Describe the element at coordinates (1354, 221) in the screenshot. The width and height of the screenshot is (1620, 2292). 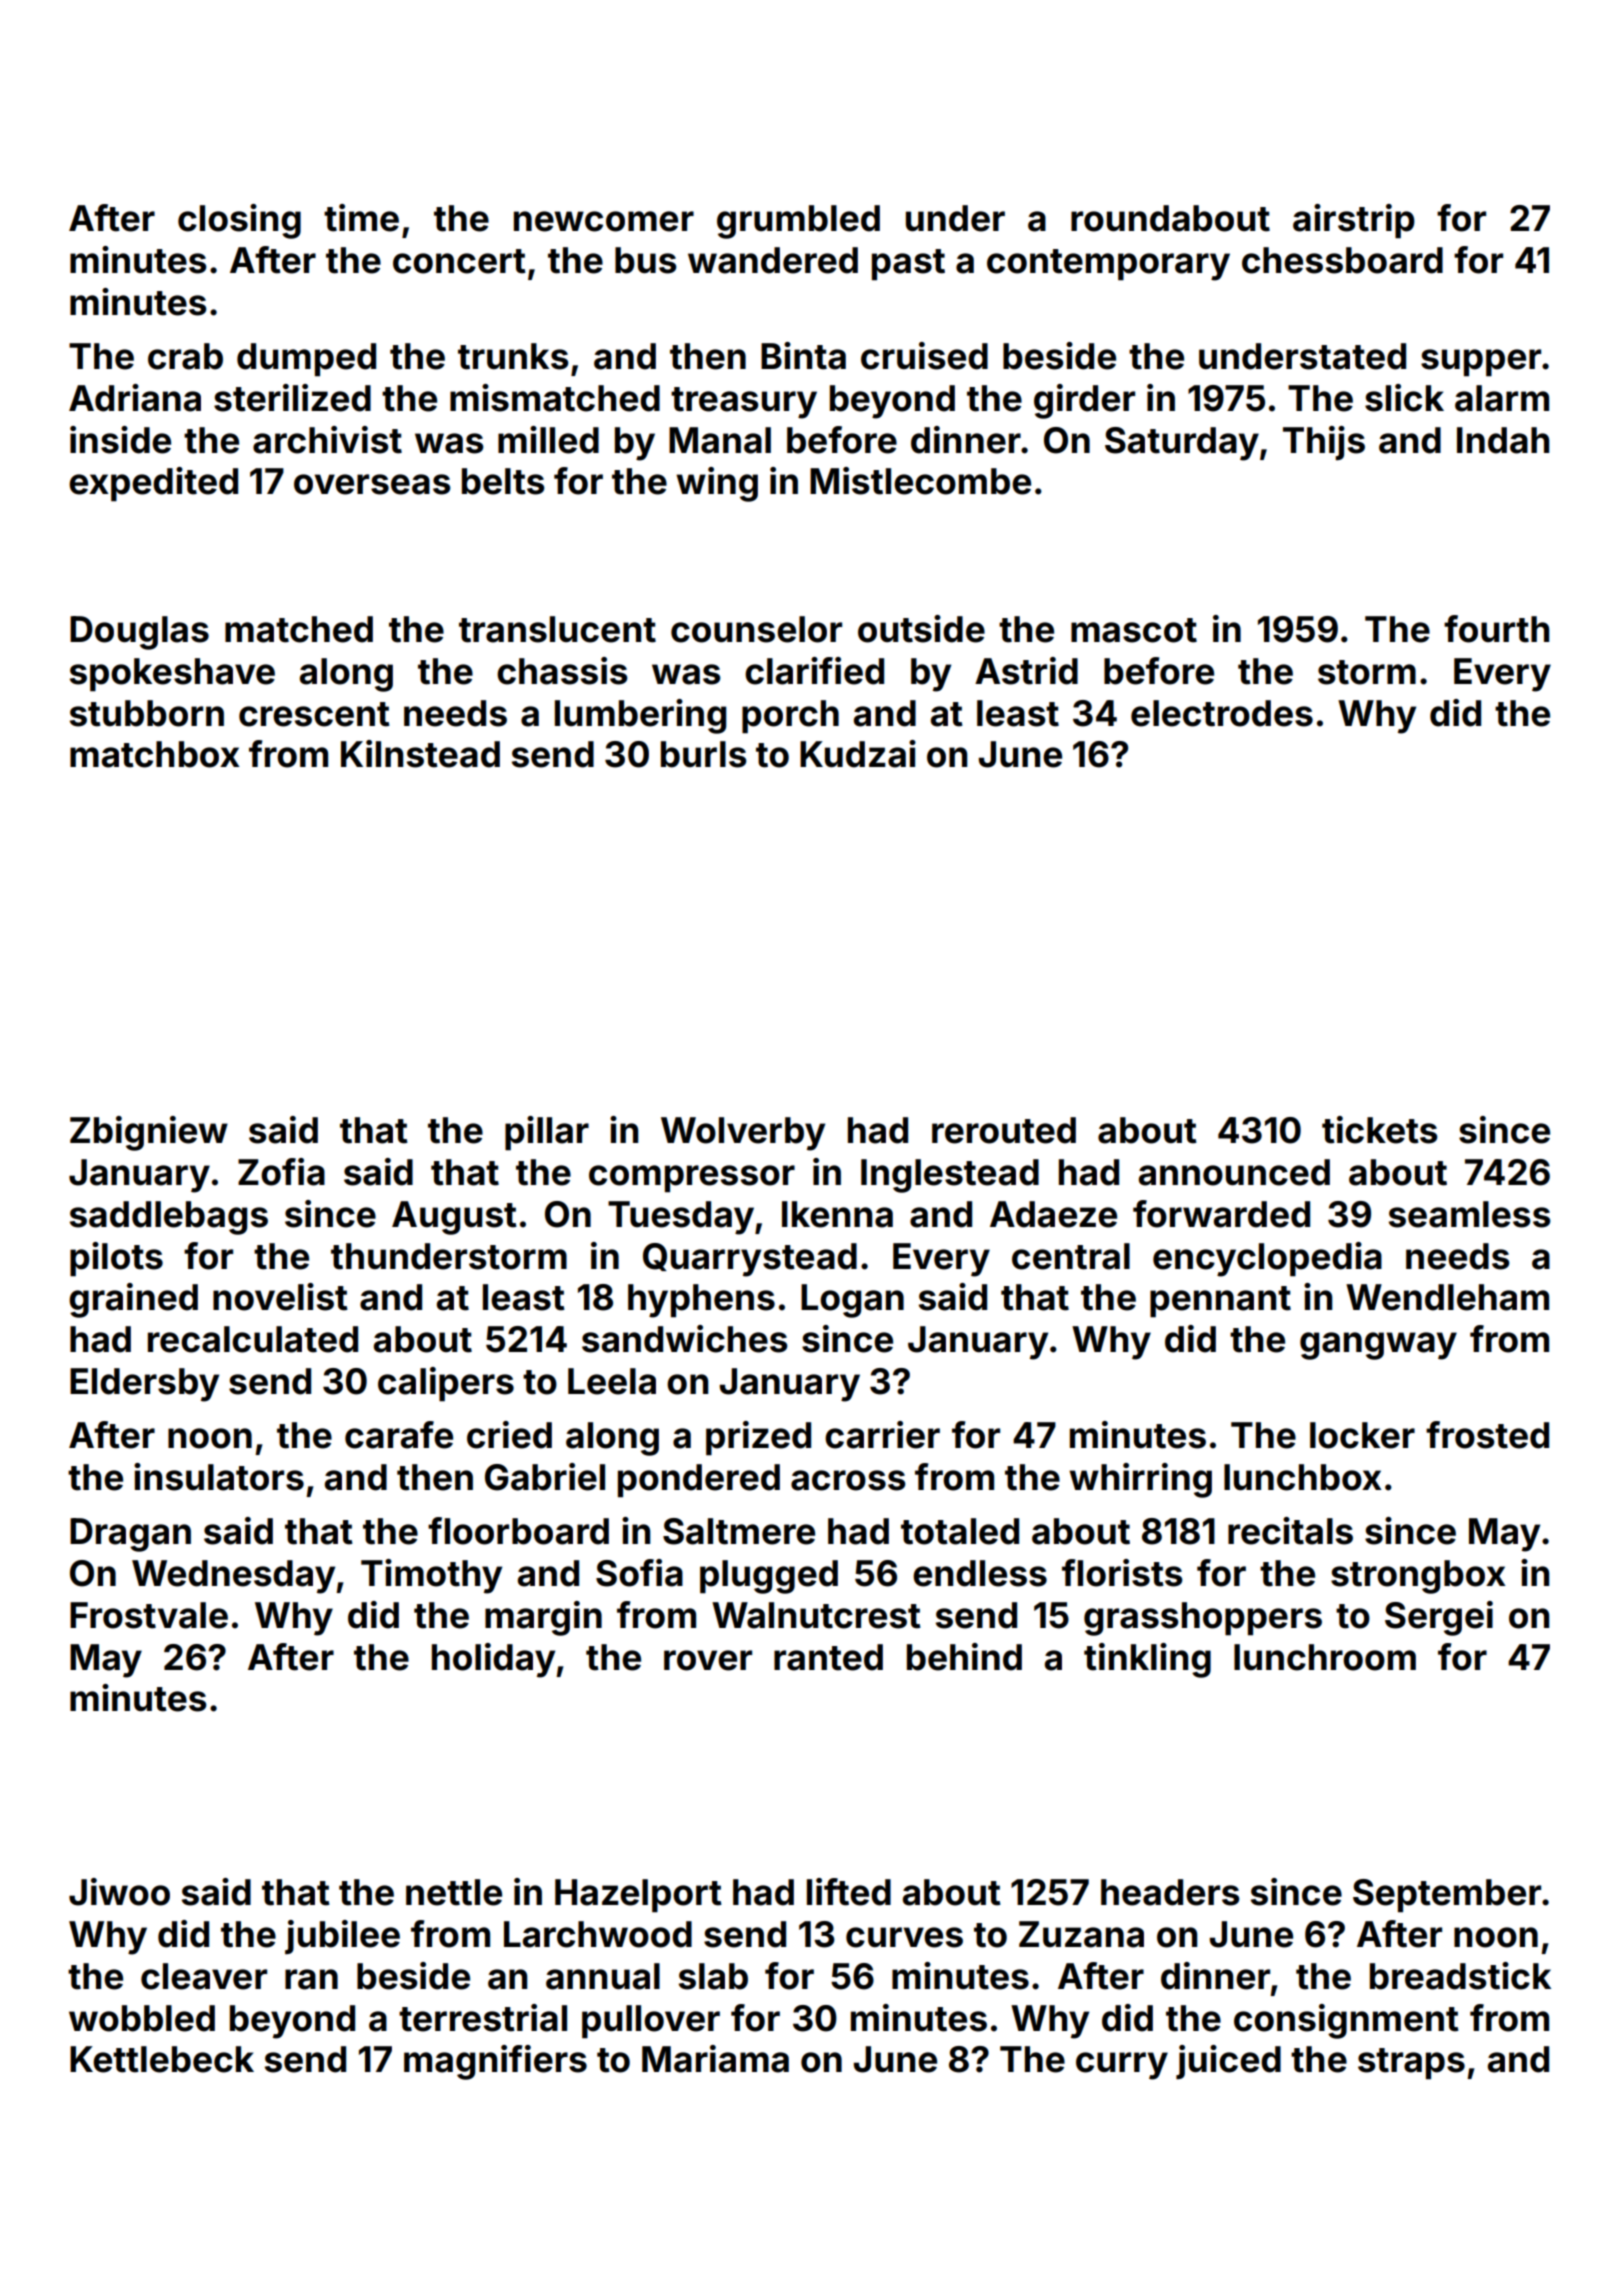
I see `airstrip` at that location.
